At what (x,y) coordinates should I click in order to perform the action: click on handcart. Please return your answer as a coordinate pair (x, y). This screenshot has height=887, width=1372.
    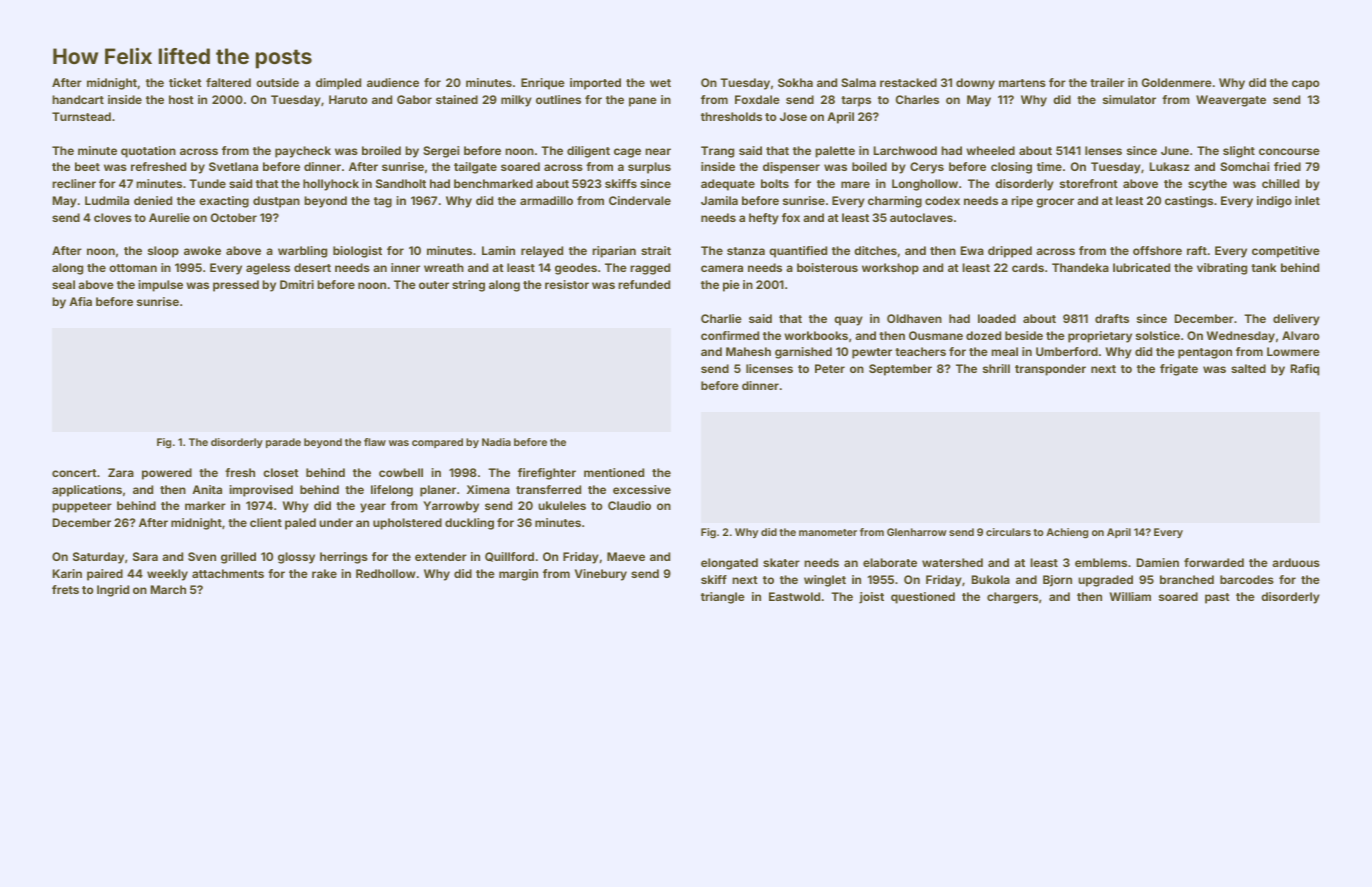
    Looking at the image, I should click on (78, 99).
